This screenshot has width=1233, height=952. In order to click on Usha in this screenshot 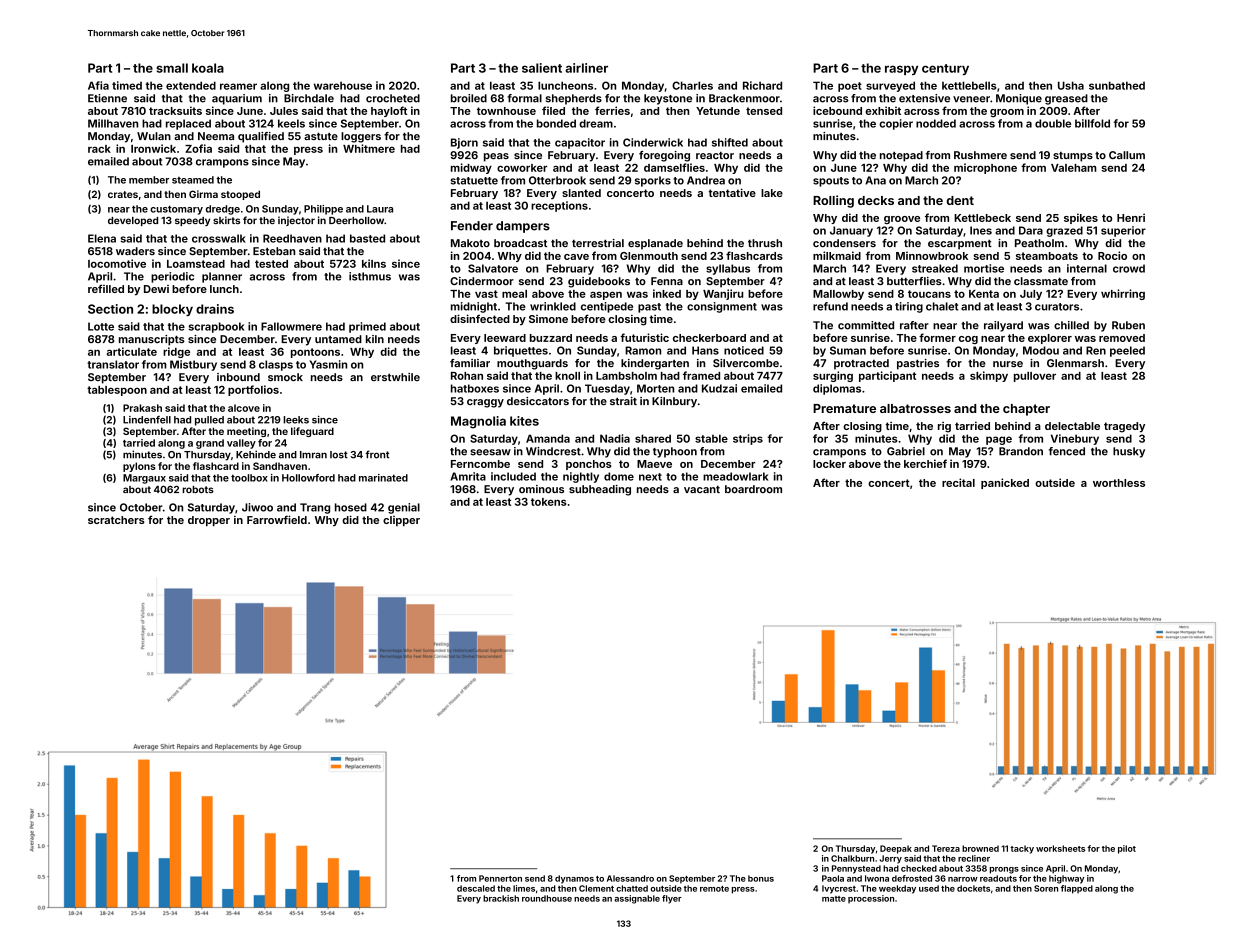, I will do `click(1071, 85)`.
